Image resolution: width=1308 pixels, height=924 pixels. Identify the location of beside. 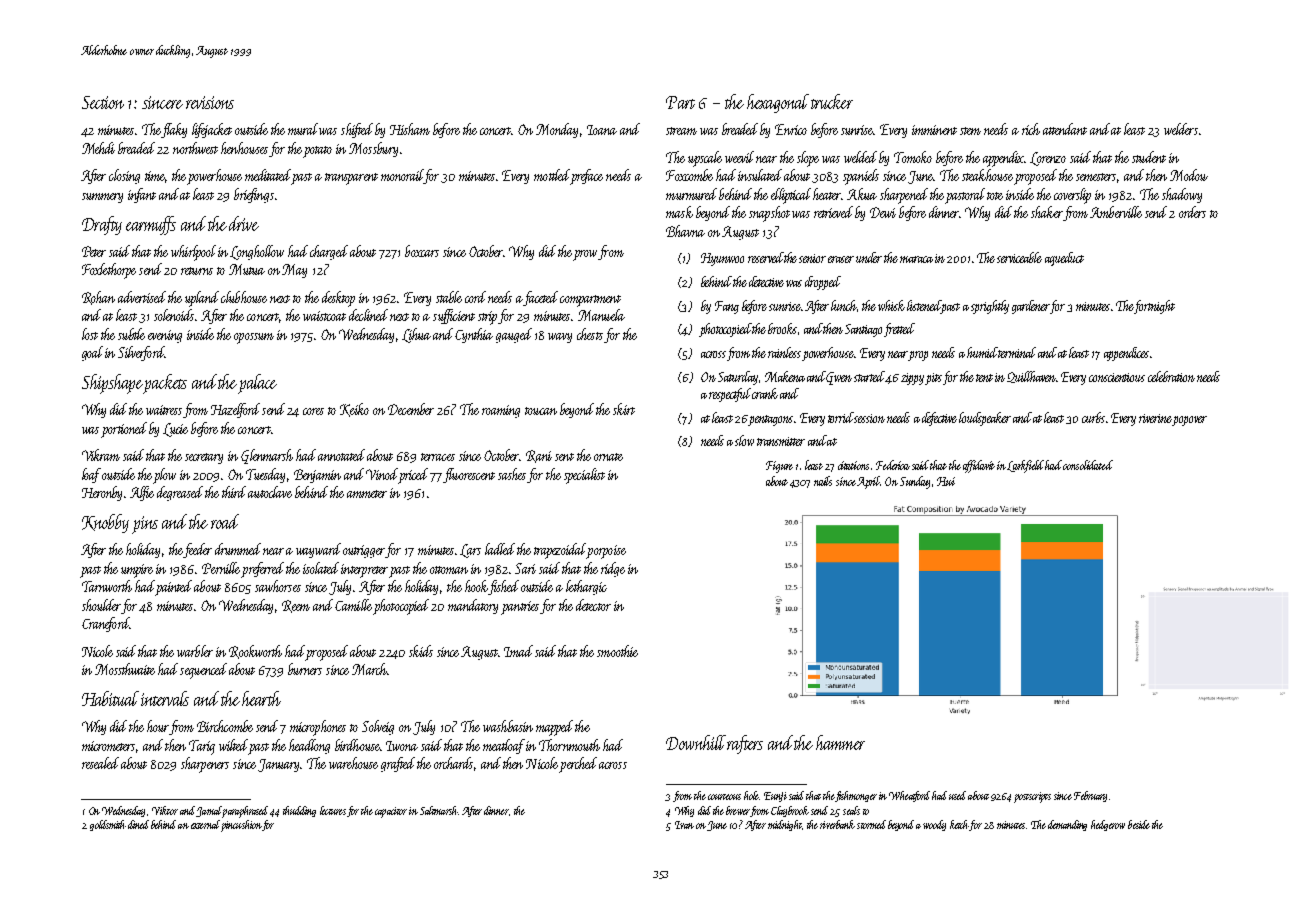
(1139, 824).
